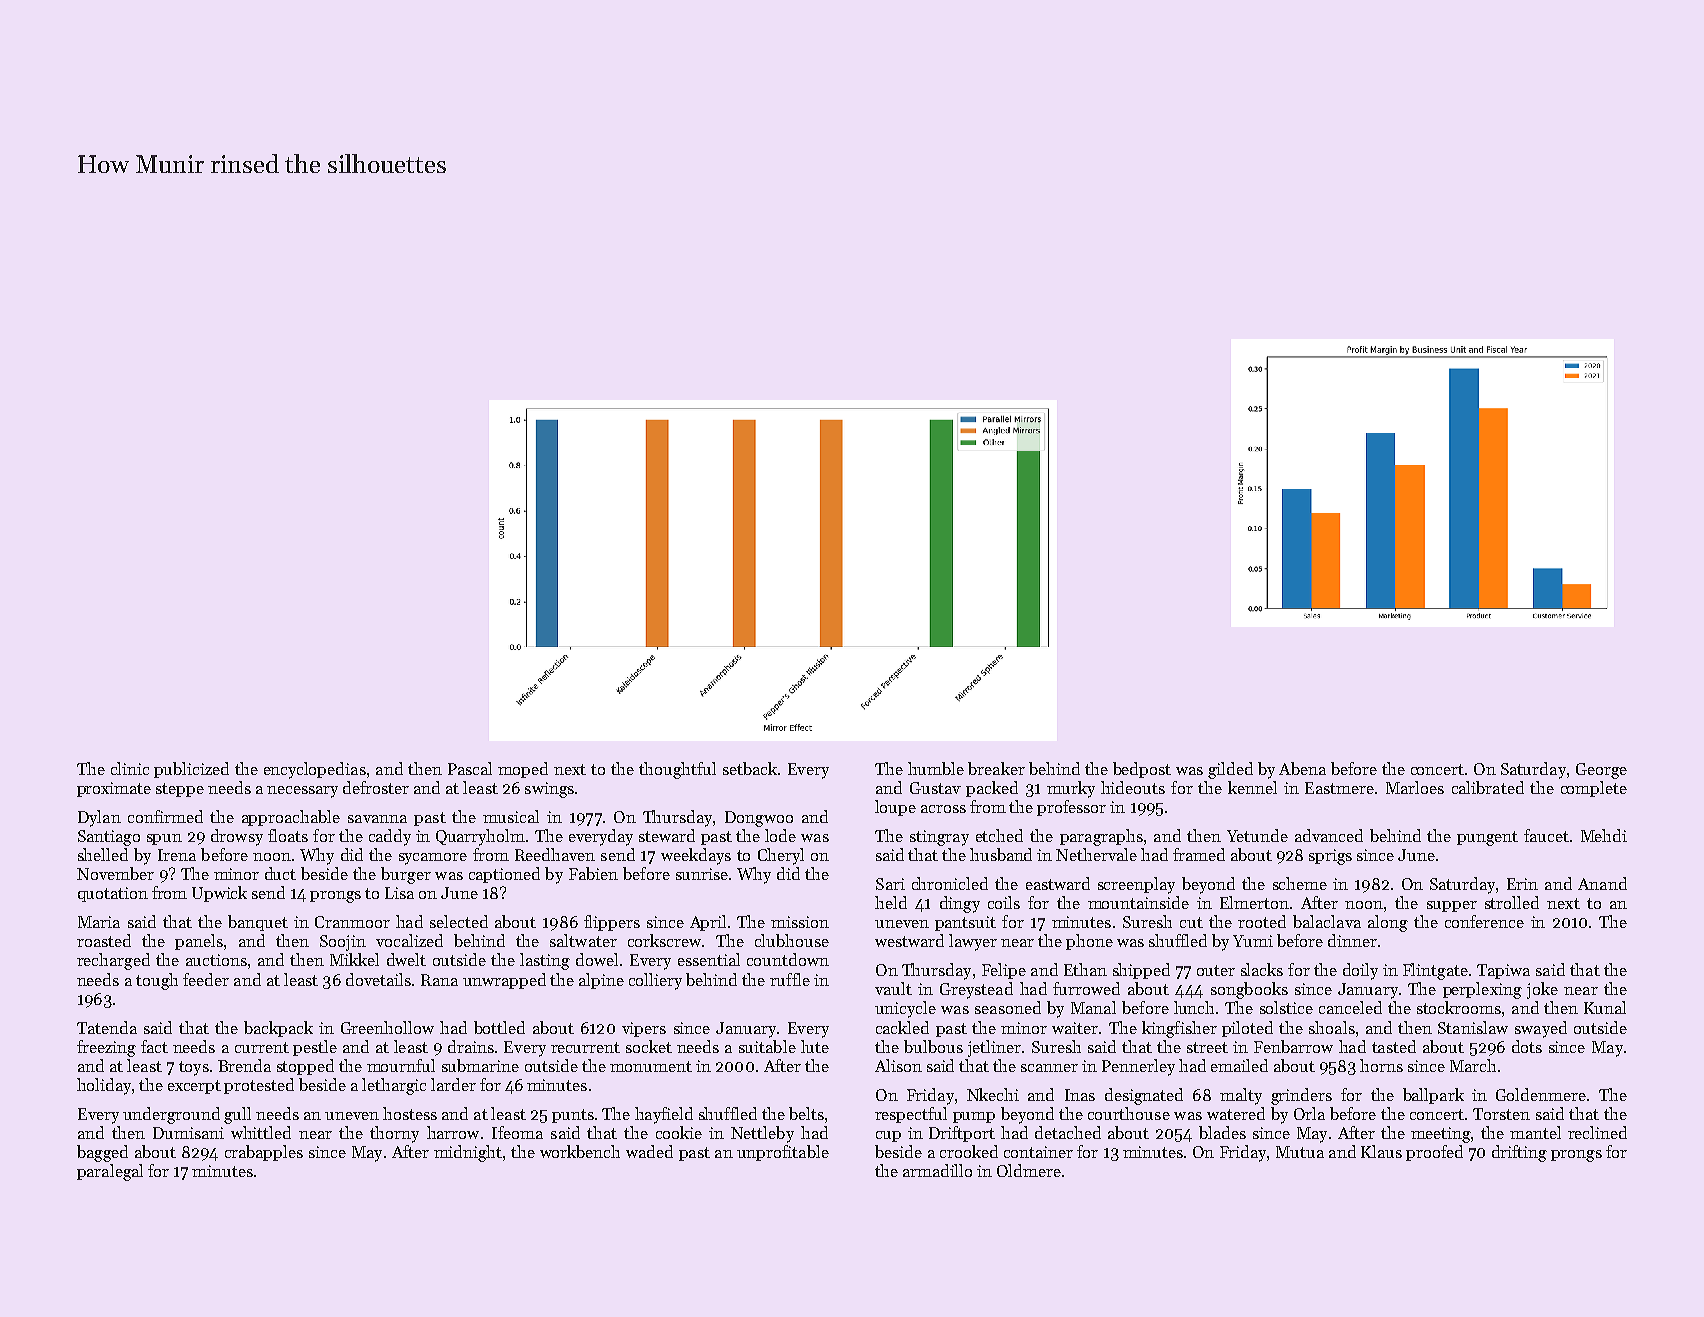  What do you see at coordinates (800, 922) in the image?
I see `mission` at bounding box center [800, 922].
